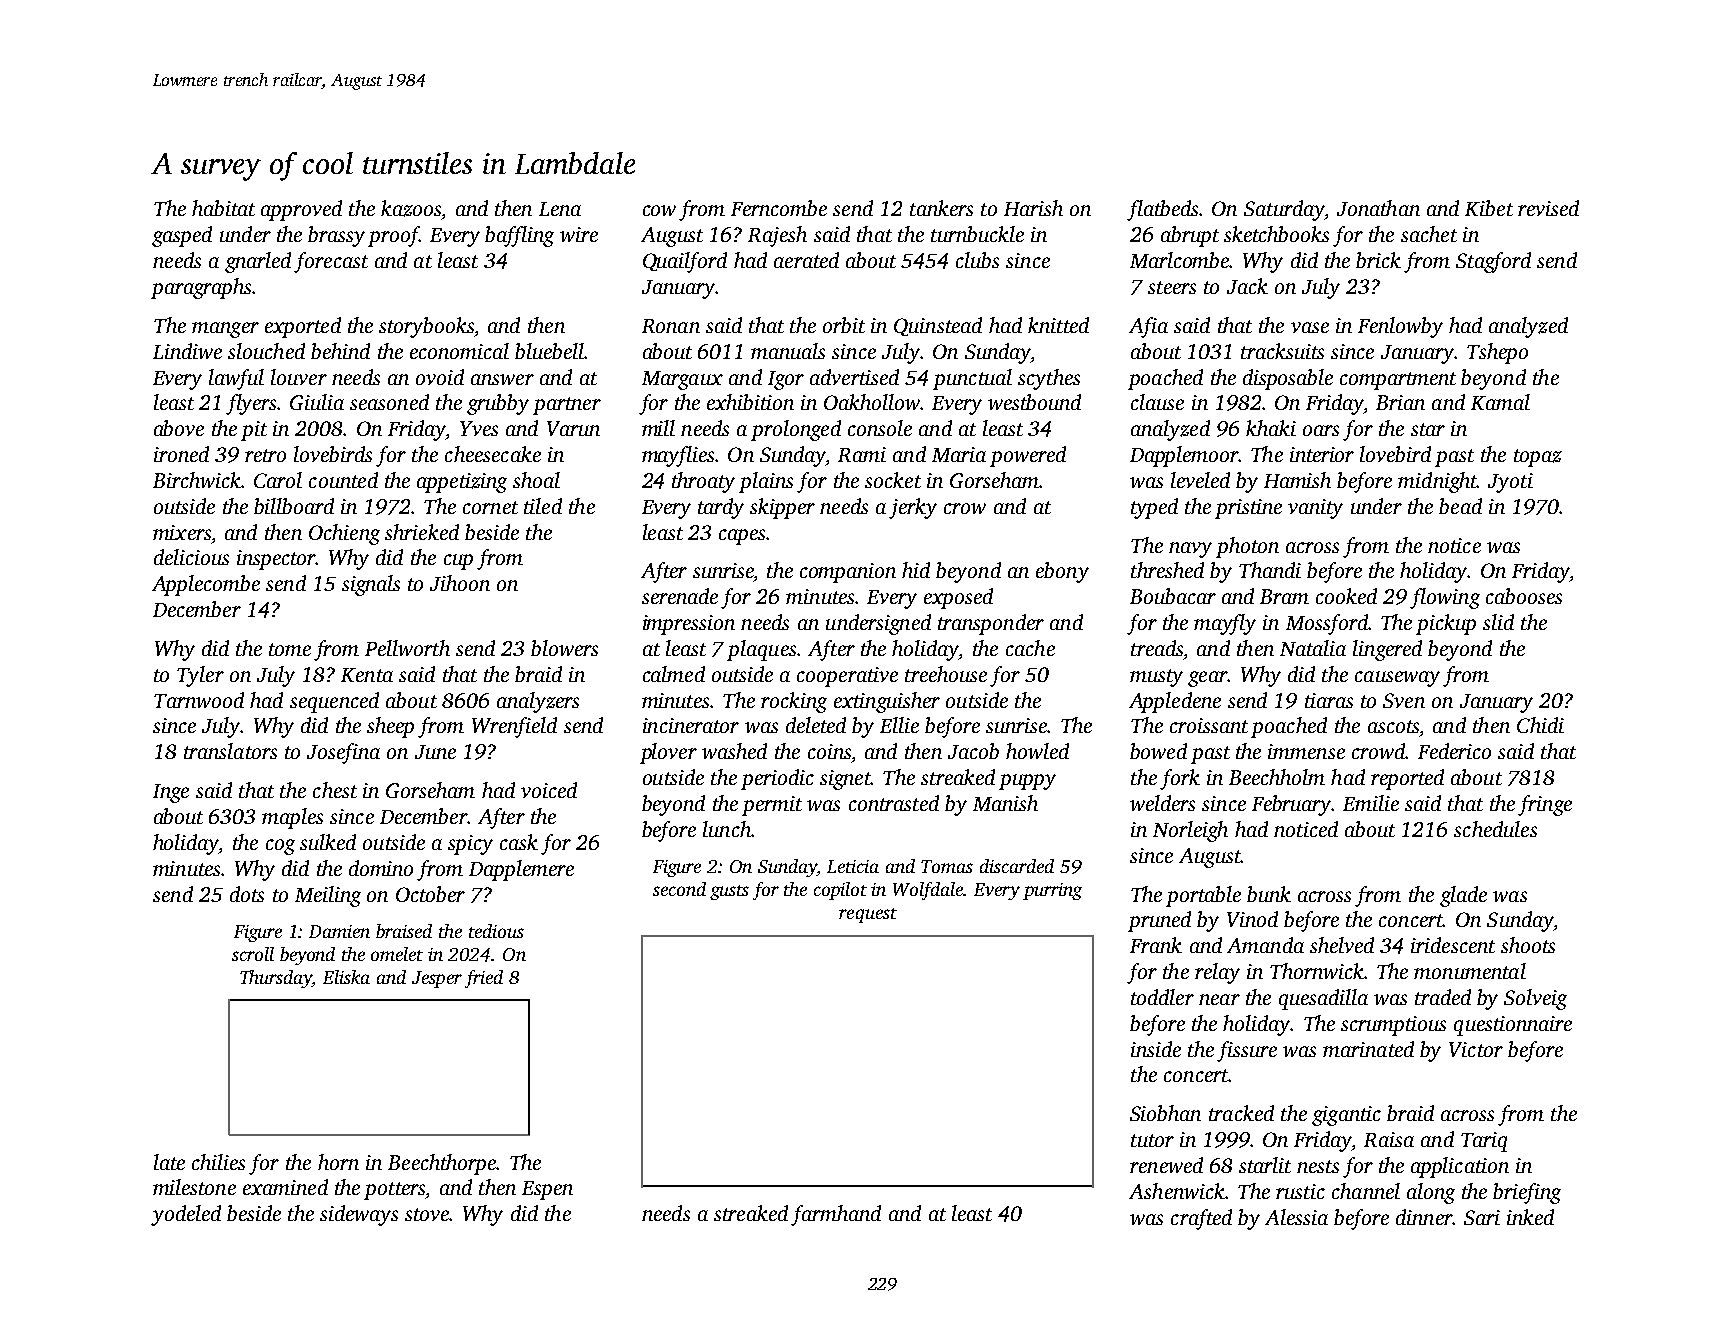 This screenshot has height=1341, width=1735. Describe the element at coordinates (1510, 483) in the screenshot. I see `Jyoti` at that location.
